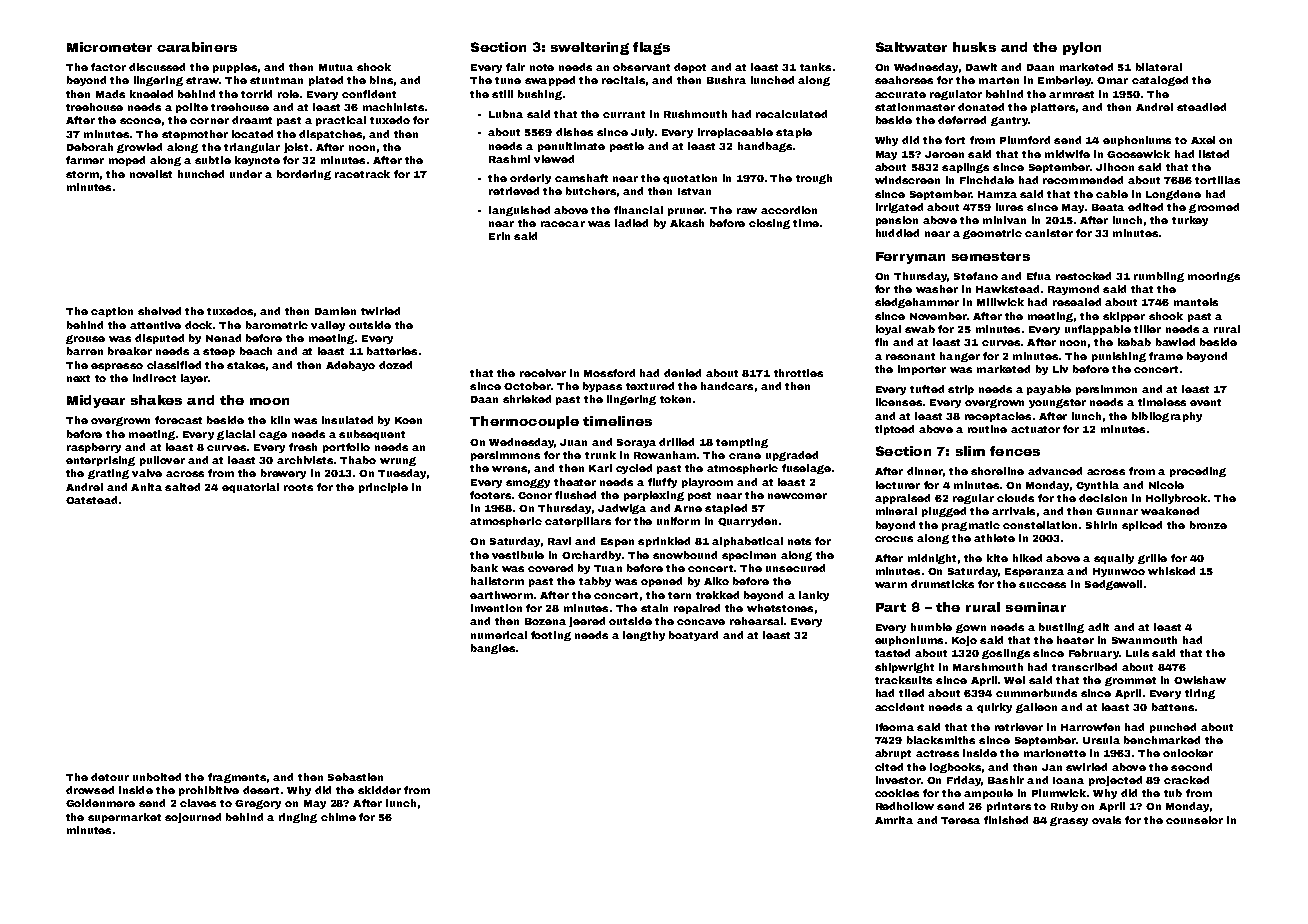 This document has width=1308, height=924. I want to click on Goosewick, so click(1138, 154).
